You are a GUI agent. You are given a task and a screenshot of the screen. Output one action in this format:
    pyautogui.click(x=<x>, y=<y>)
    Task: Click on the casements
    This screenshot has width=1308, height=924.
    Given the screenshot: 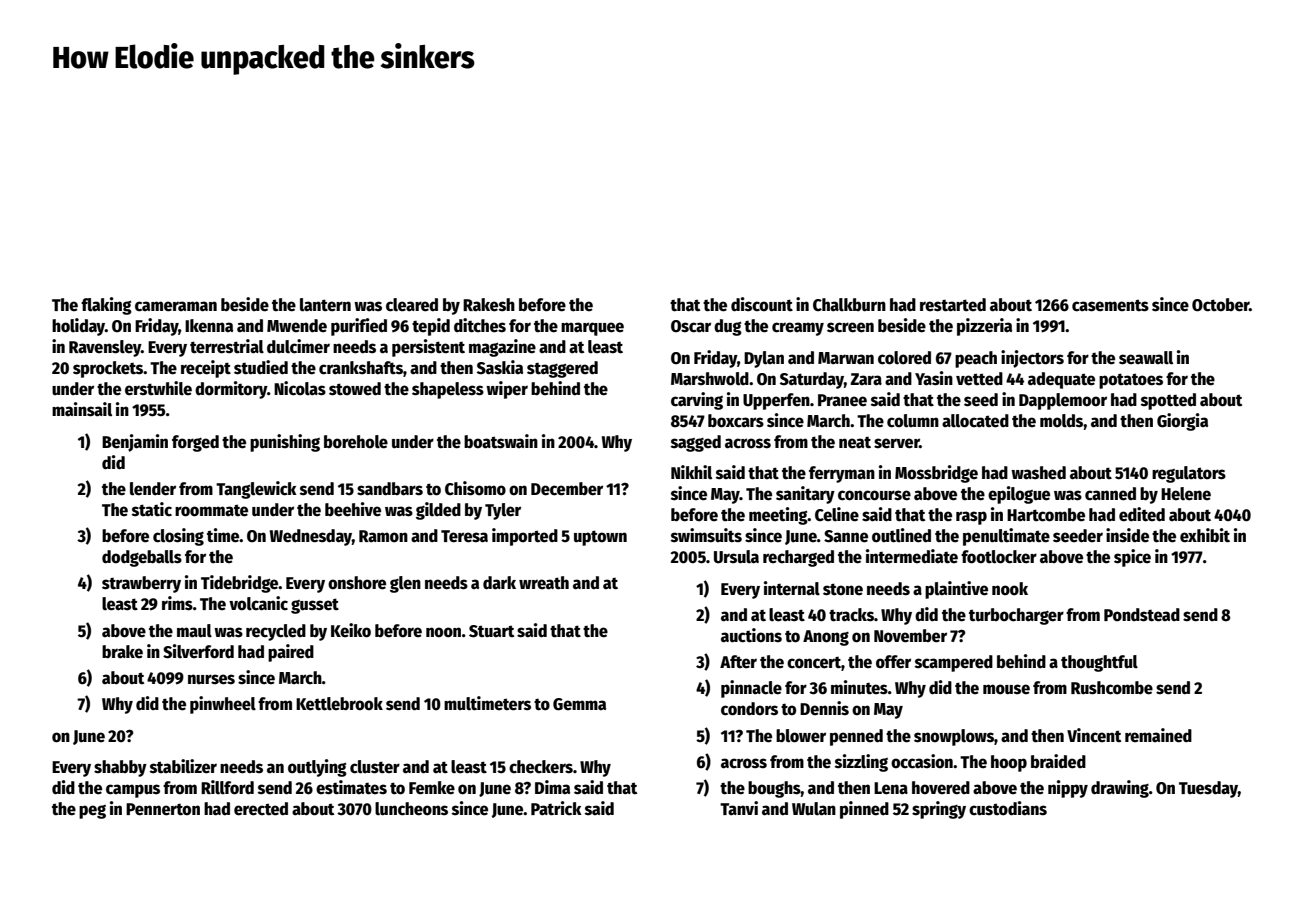 What is the action you would take?
    pyautogui.click(x=1110, y=305)
